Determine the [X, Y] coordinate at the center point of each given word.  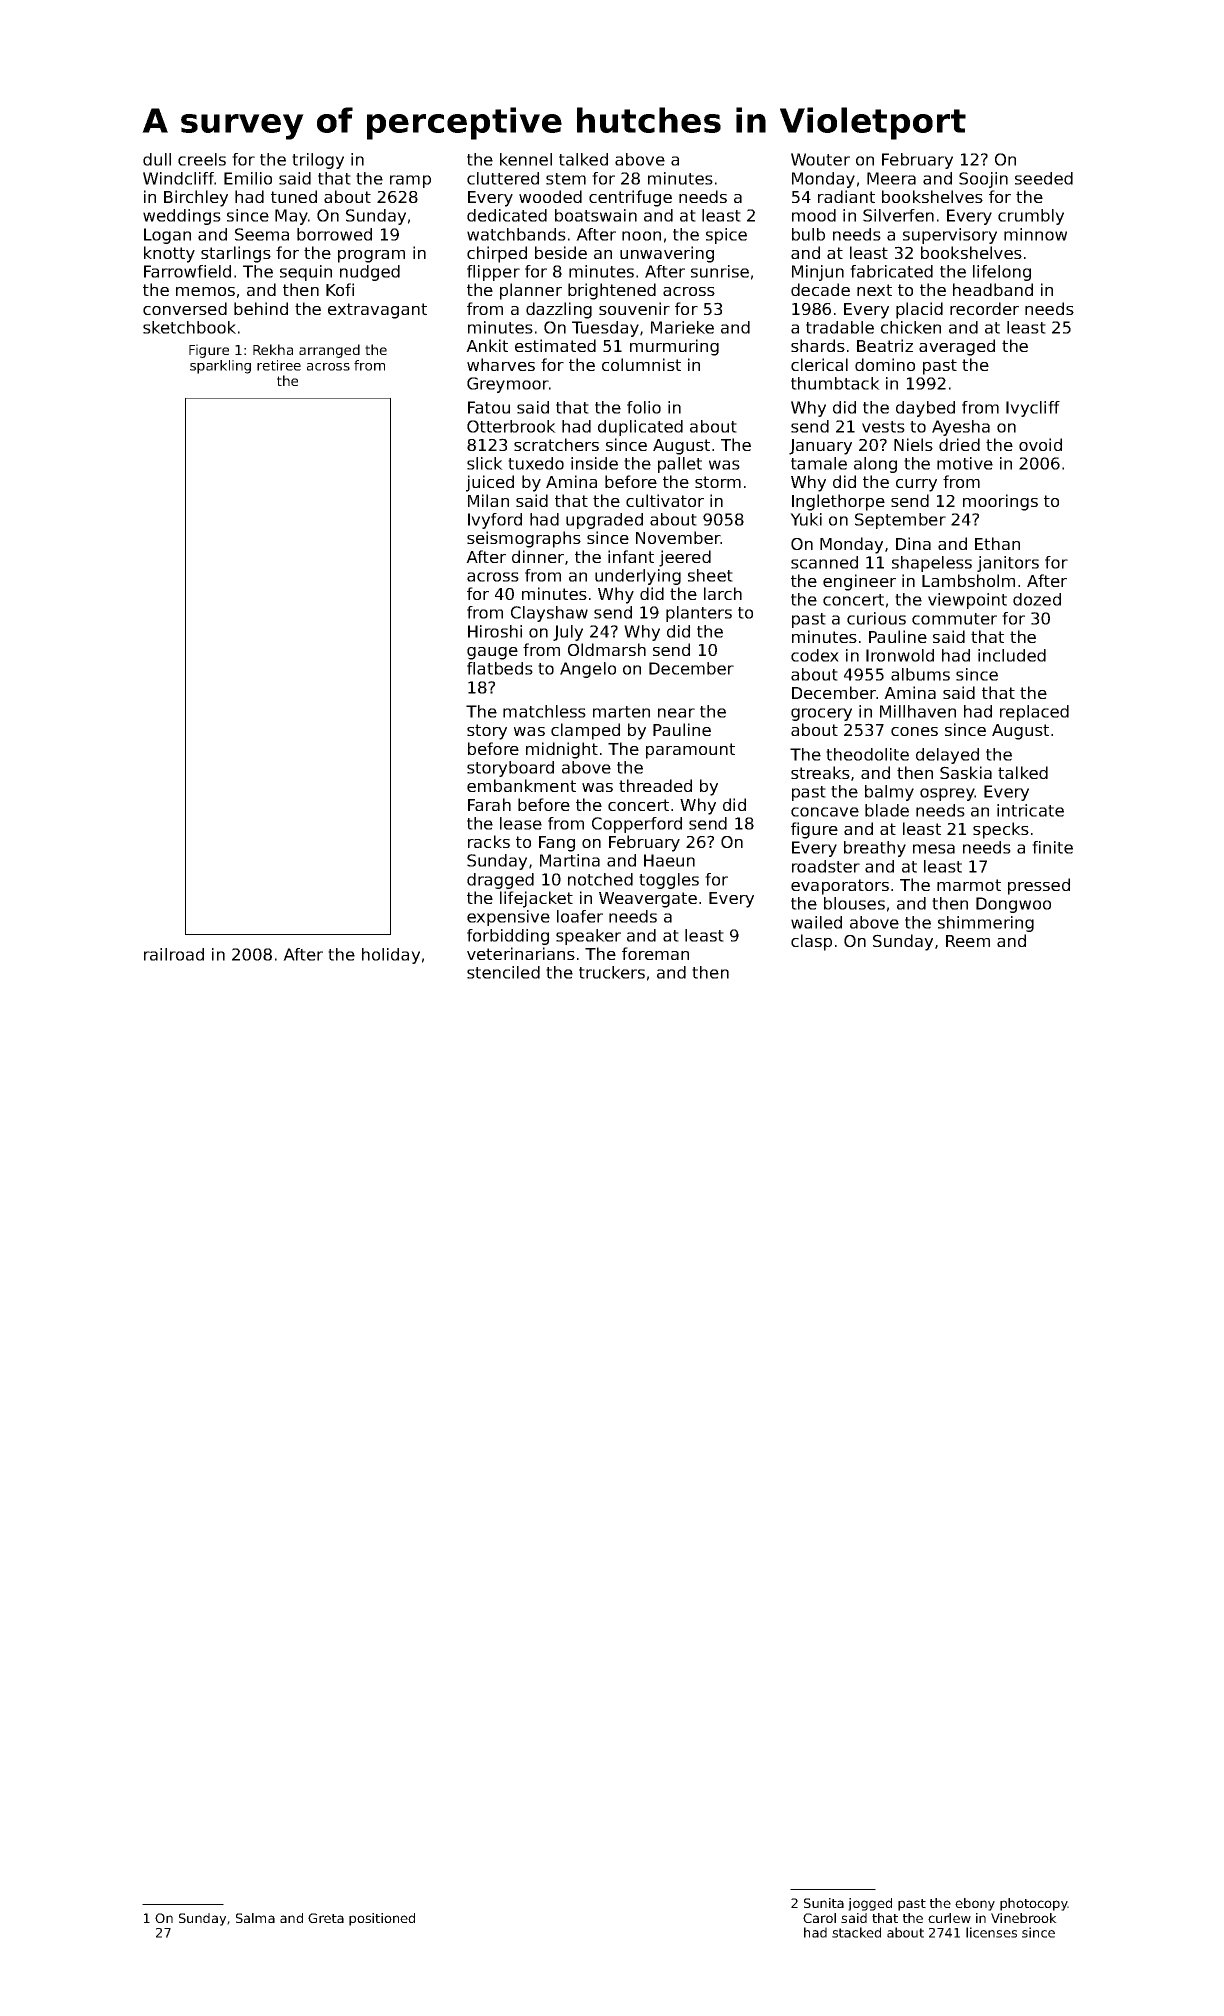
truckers [612, 972]
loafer [580, 916]
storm [718, 482]
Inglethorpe [838, 502]
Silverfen [898, 215]
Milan [488, 500]
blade [887, 810]
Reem [968, 941]
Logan [167, 236]
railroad [174, 954]
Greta [326, 1918]
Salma [255, 1918]
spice [726, 236]
